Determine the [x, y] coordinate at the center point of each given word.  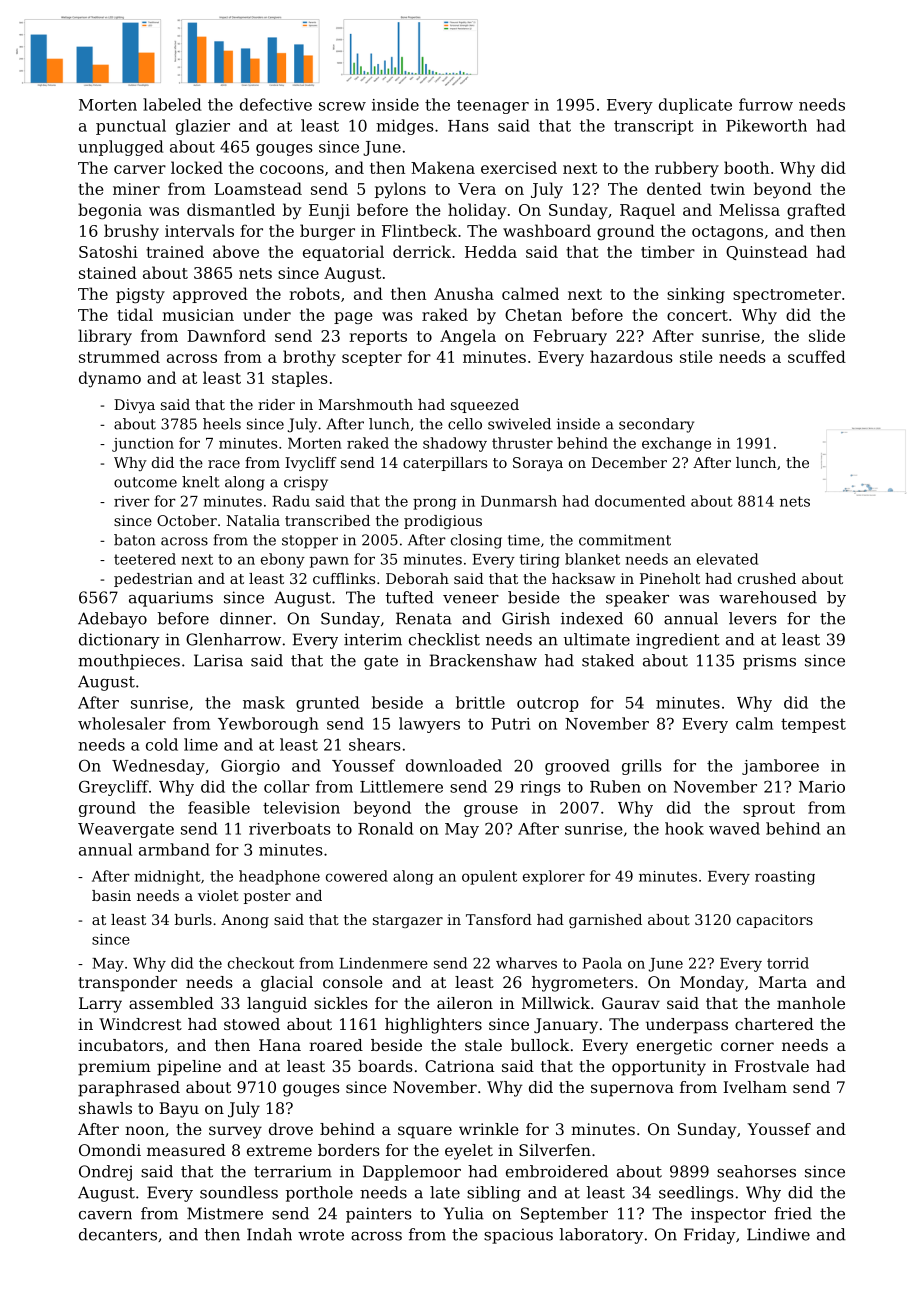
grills [642, 767]
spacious [518, 1236]
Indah [269, 1234]
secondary [656, 425]
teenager [493, 107]
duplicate [695, 106]
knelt [201, 482]
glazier [203, 127]
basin [111, 895]
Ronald [385, 828]
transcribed [327, 520]
